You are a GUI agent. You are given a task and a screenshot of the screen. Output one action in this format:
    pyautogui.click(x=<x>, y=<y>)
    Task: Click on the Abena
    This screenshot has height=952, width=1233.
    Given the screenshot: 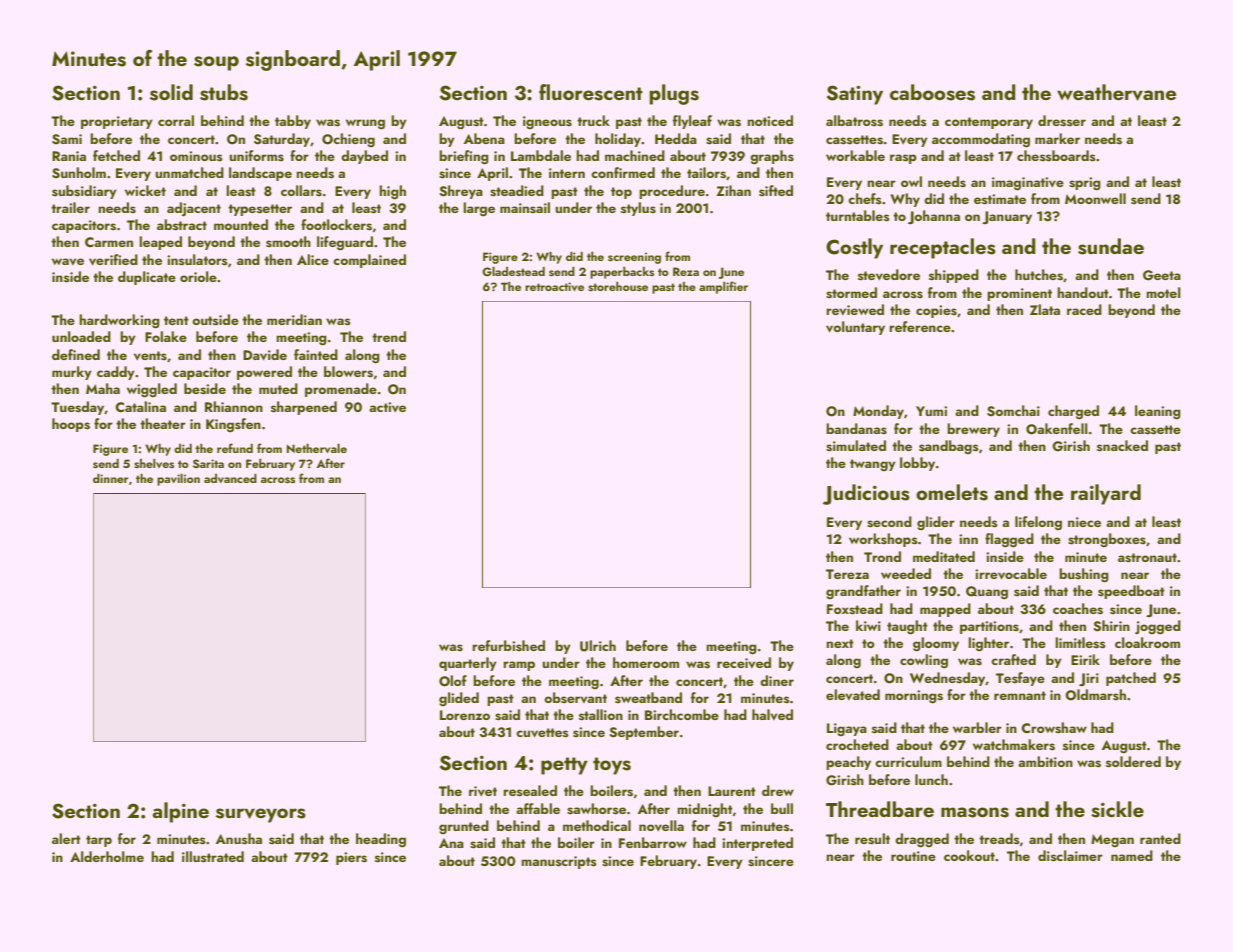 What is the action you would take?
    pyautogui.click(x=484, y=138)
